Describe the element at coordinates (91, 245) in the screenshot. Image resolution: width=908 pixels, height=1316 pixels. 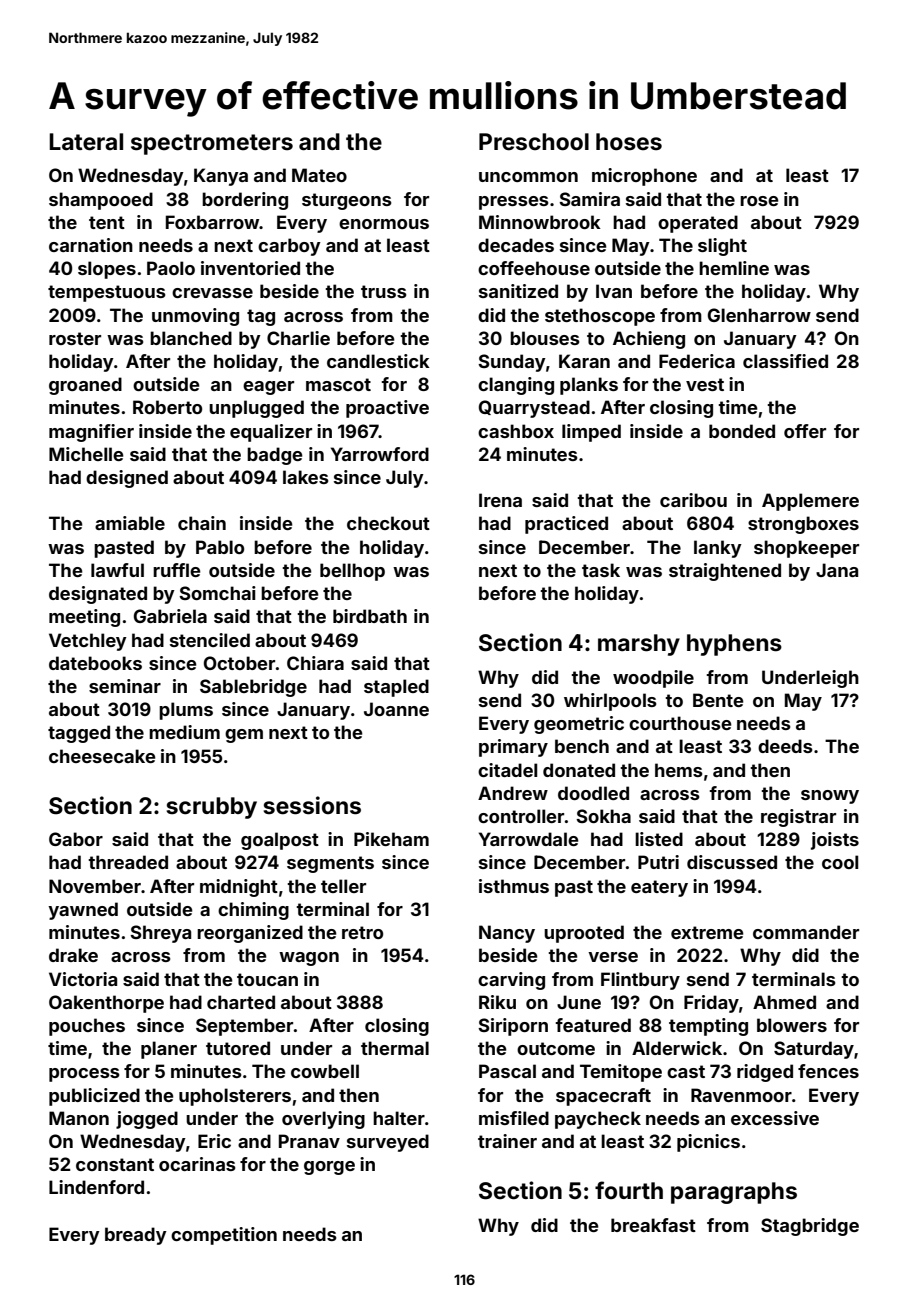
I see `carnation` at that location.
